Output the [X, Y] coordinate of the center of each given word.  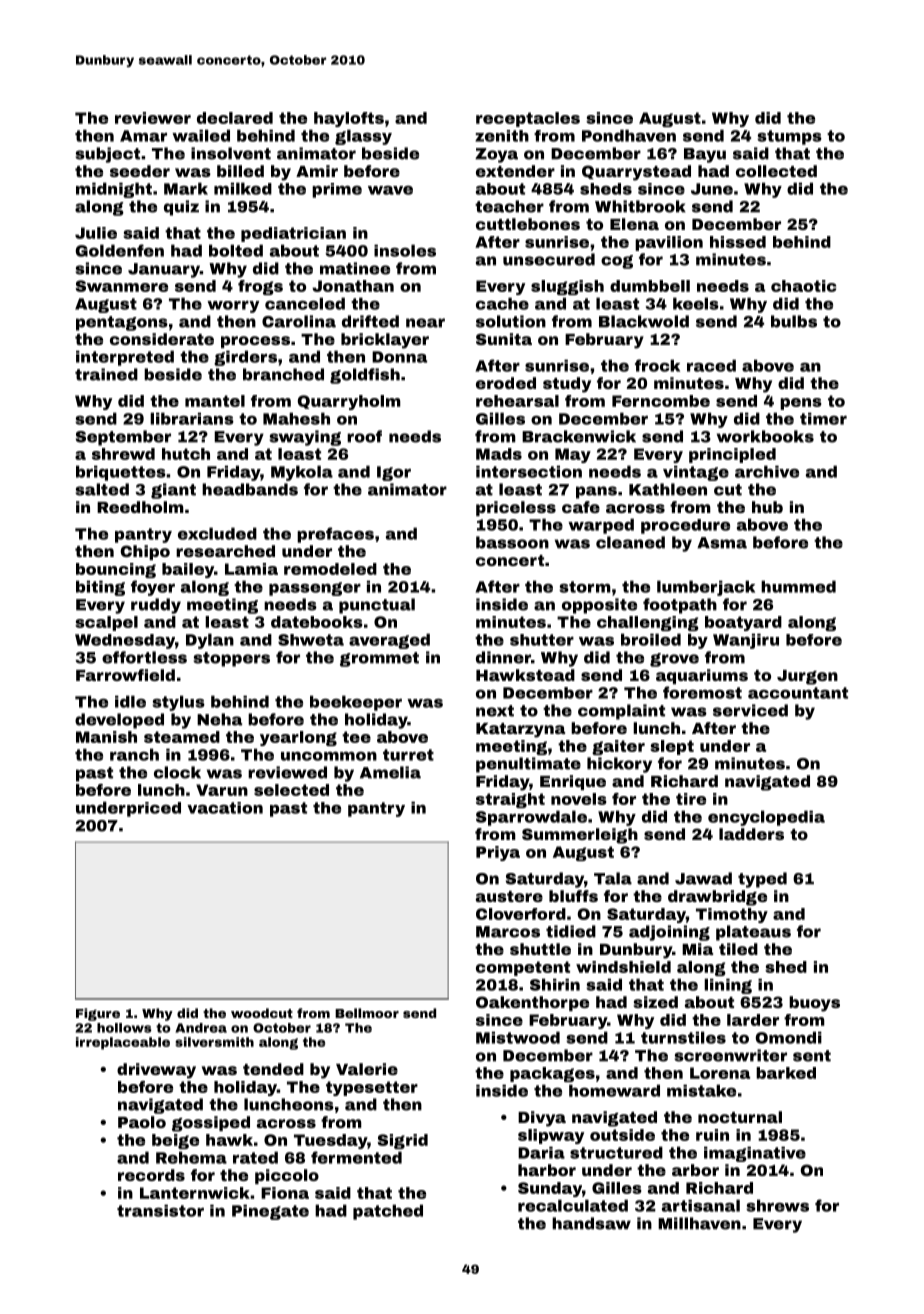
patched [388, 1212]
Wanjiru [746, 641]
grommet [379, 659]
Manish [106, 737]
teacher [509, 206]
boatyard [743, 623]
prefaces [335, 535]
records [151, 1175]
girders [245, 358]
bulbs [794, 321]
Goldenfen [120, 250]
